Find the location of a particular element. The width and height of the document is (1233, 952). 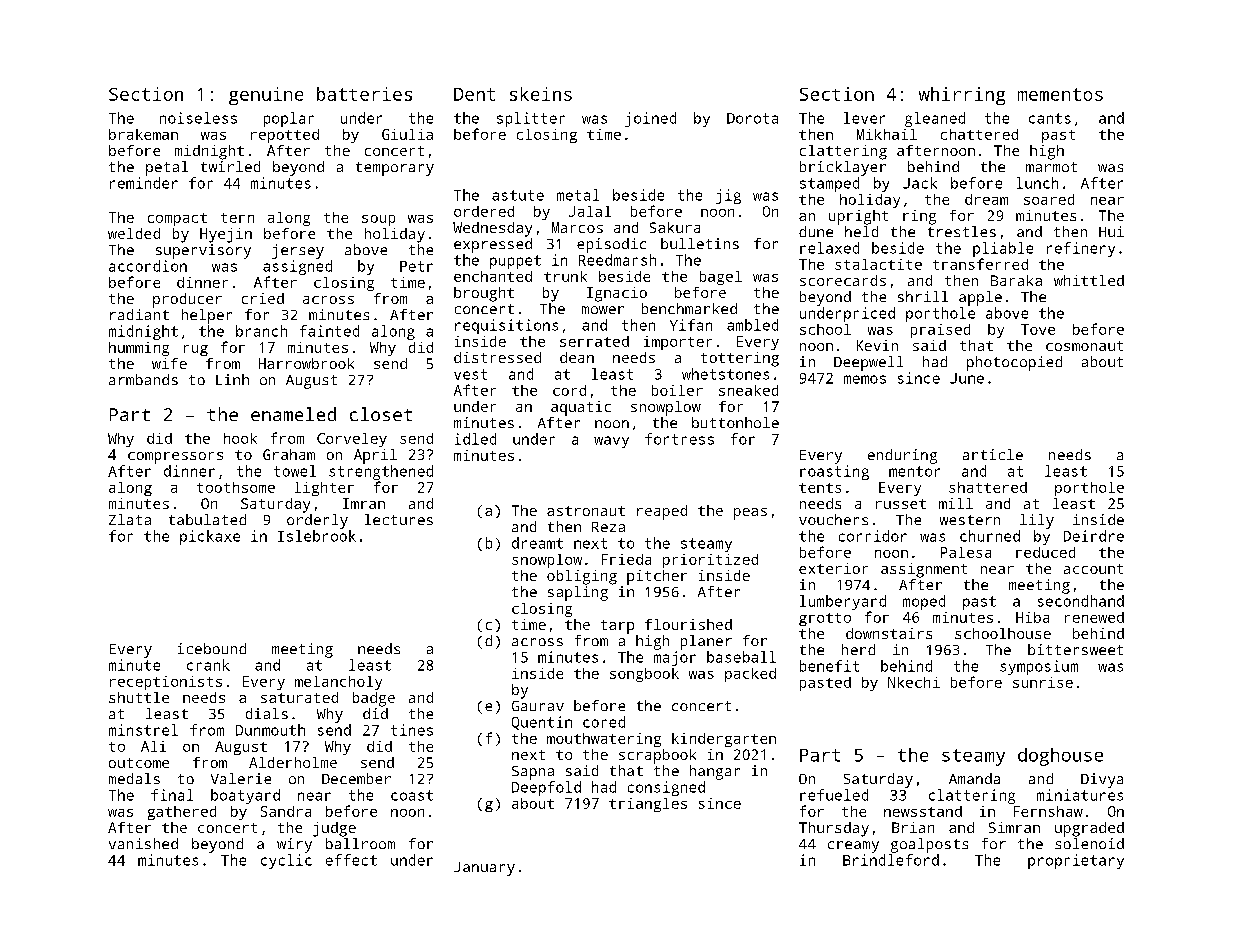

Sapna is located at coordinates (533, 773).
